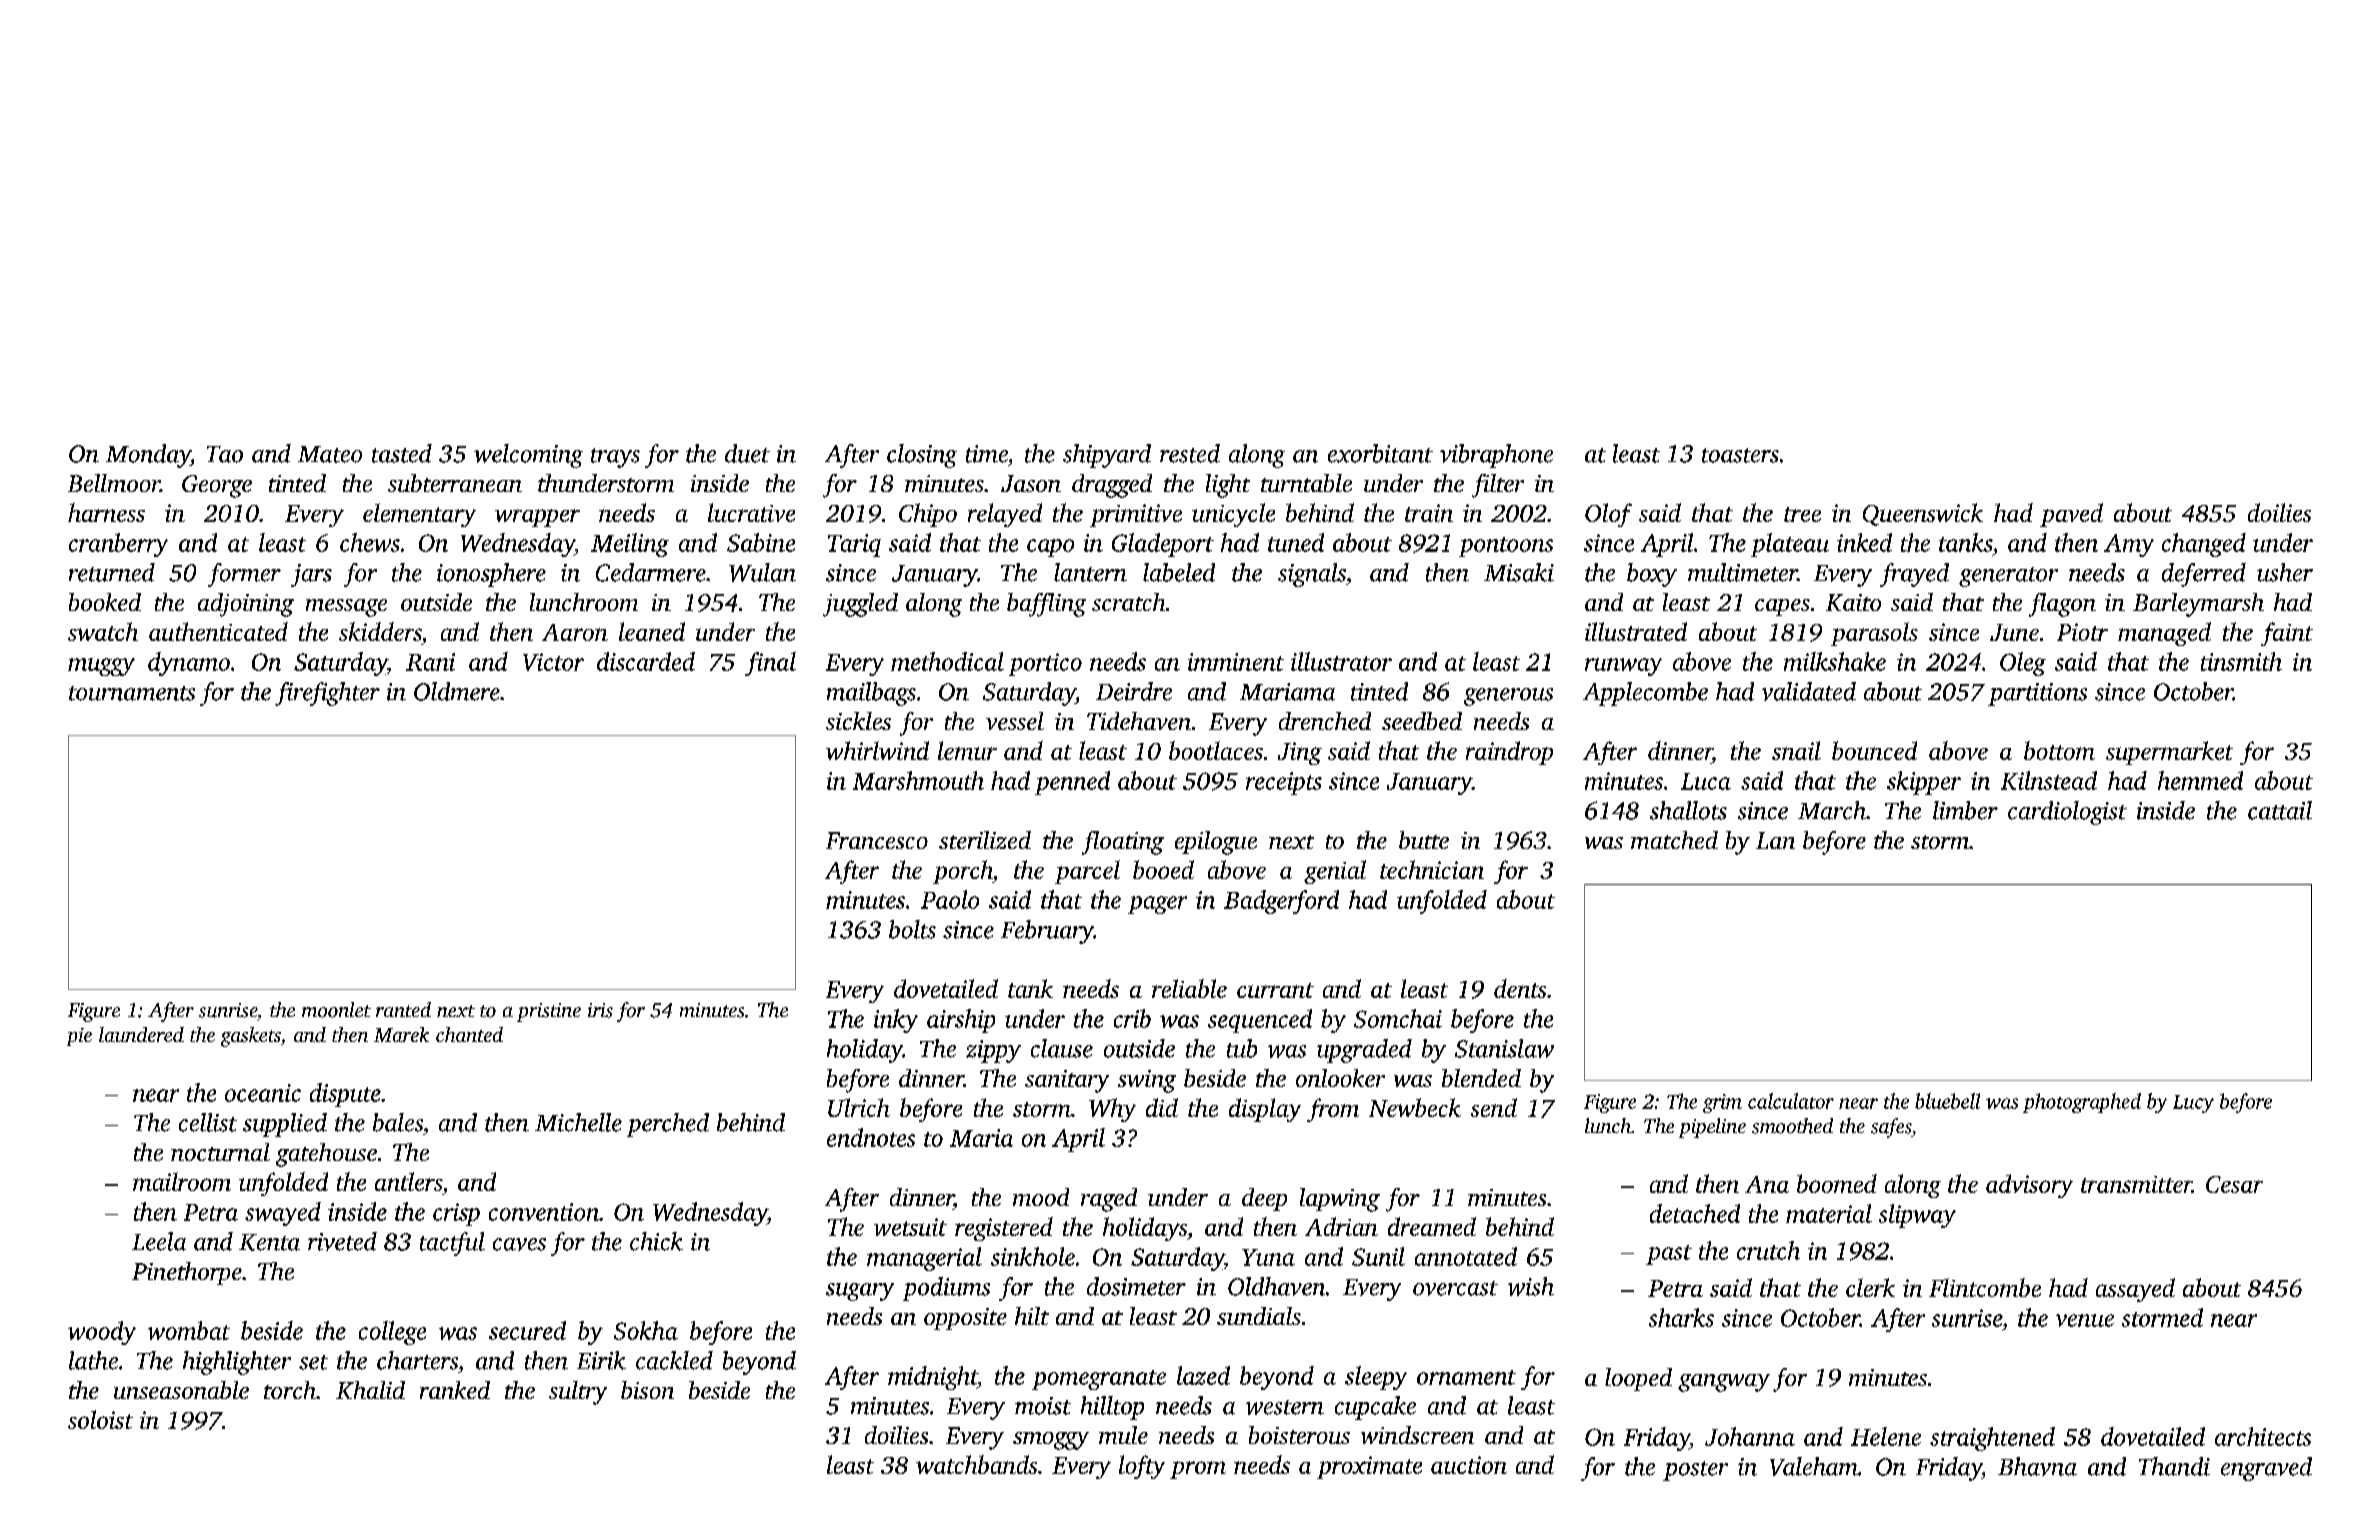 The image size is (2380, 1540). I want to click on airship, so click(961, 1021).
